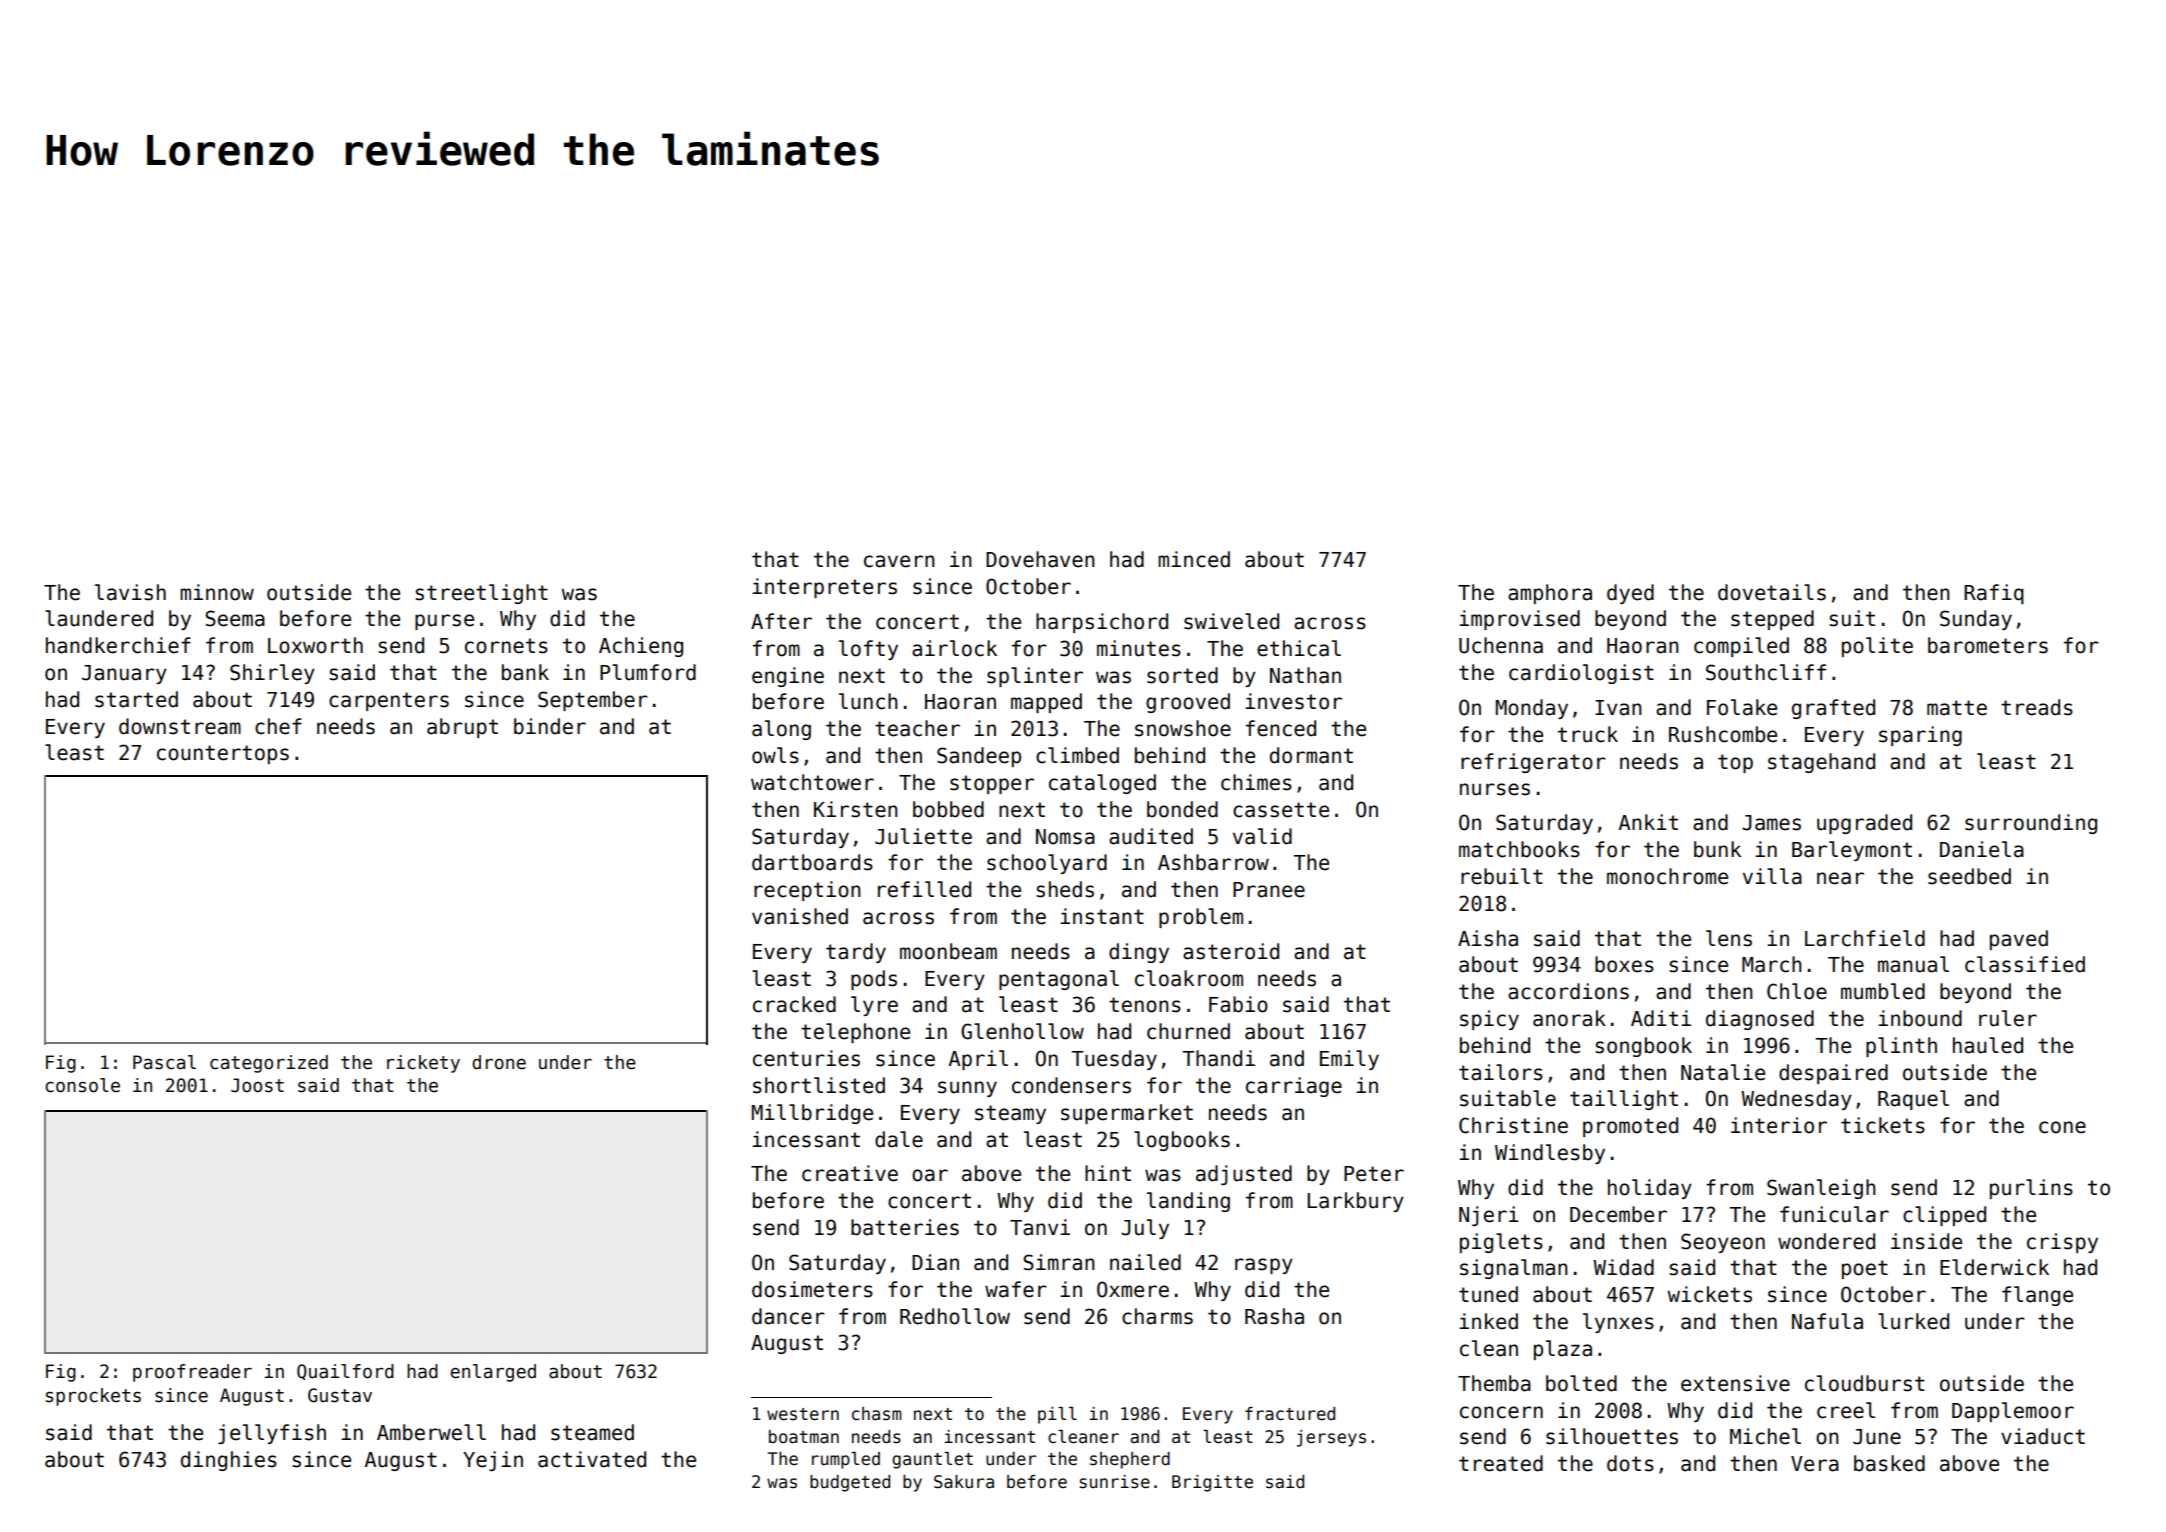 The width and height of the screenshot is (2166, 1532). What do you see at coordinates (2037, 1296) in the screenshot?
I see `flange` at bounding box center [2037, 1296].
